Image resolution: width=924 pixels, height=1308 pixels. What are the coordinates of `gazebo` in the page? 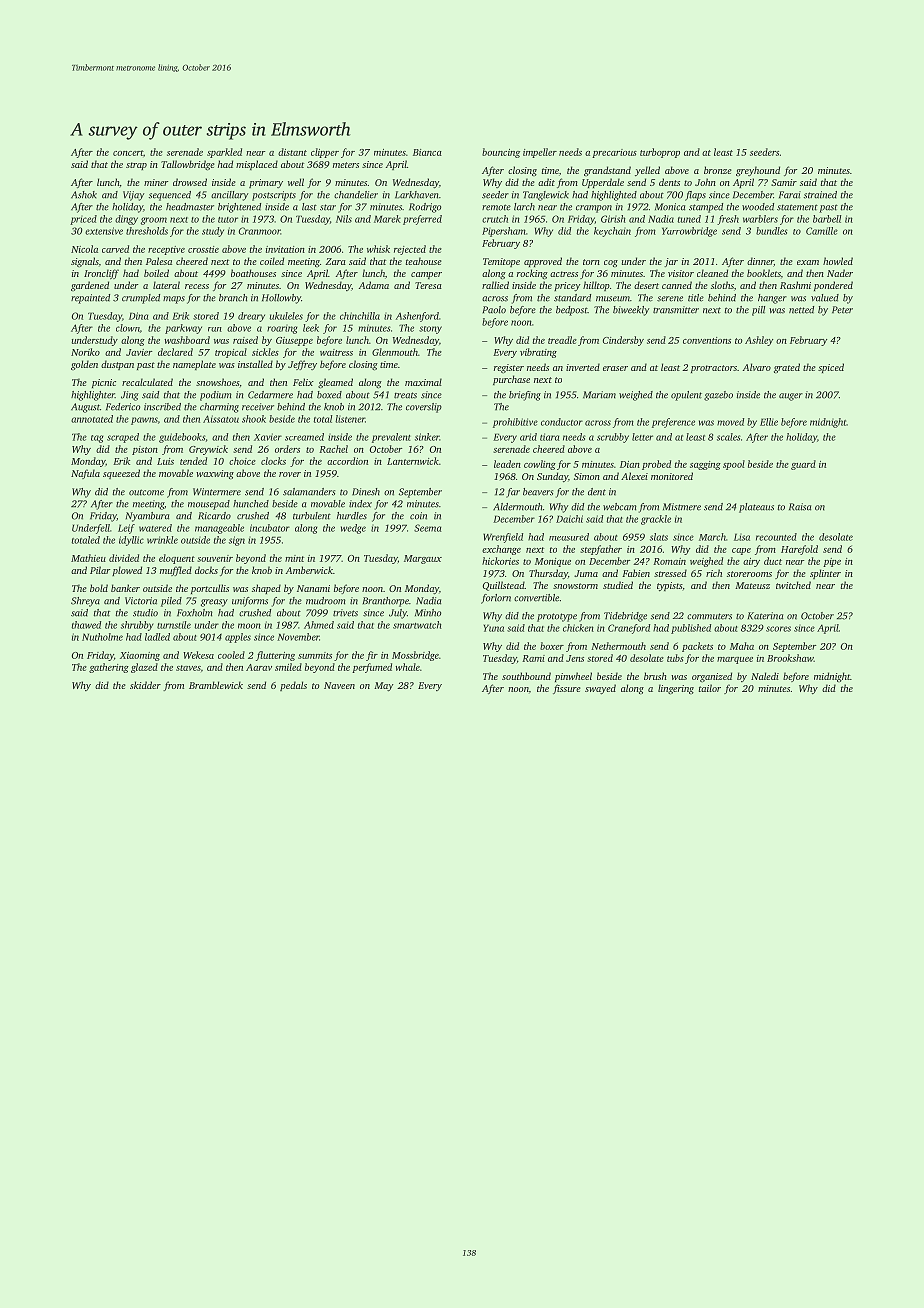 It's located at (718, 396).
